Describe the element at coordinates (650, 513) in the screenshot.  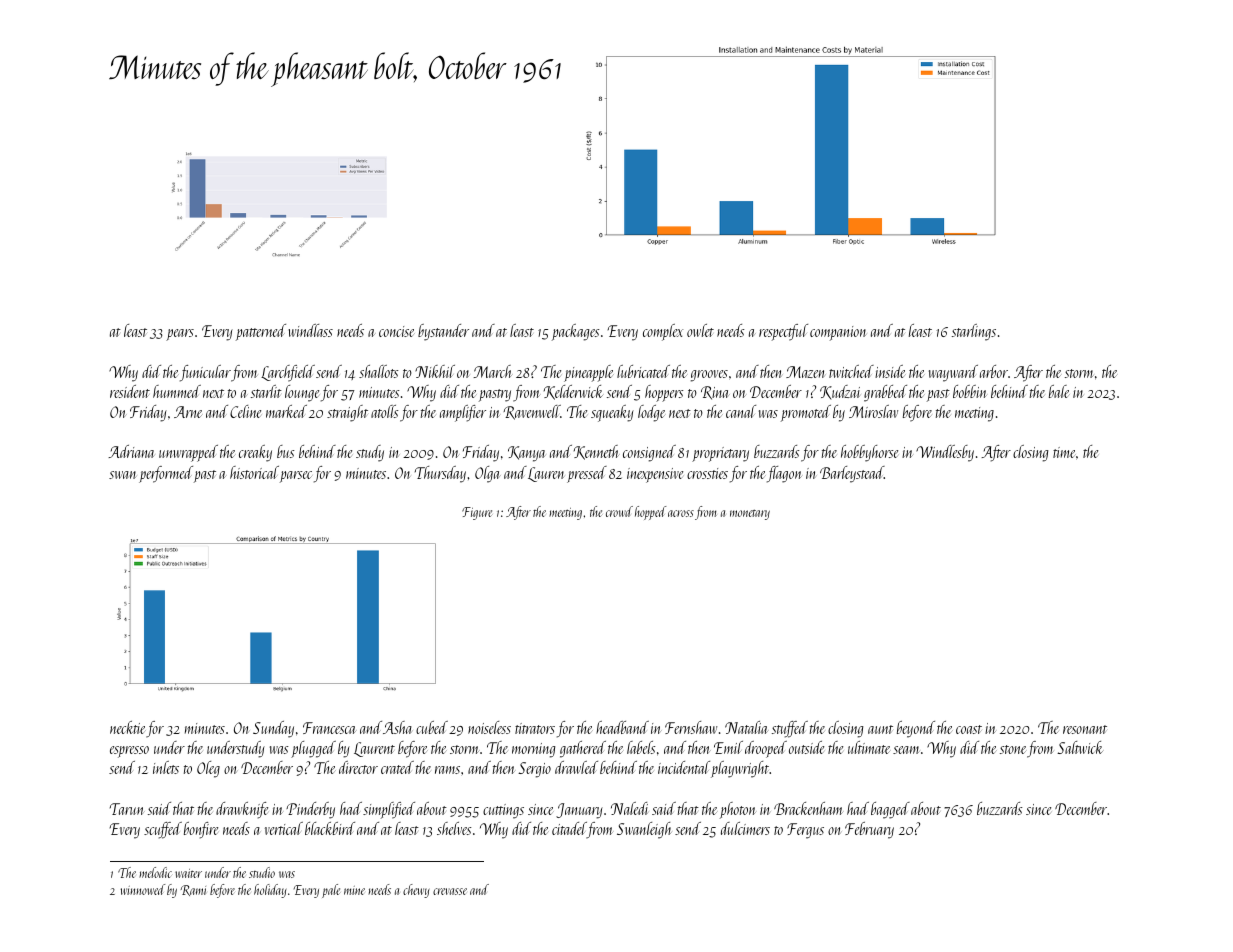
I see `hopped` at that location.
